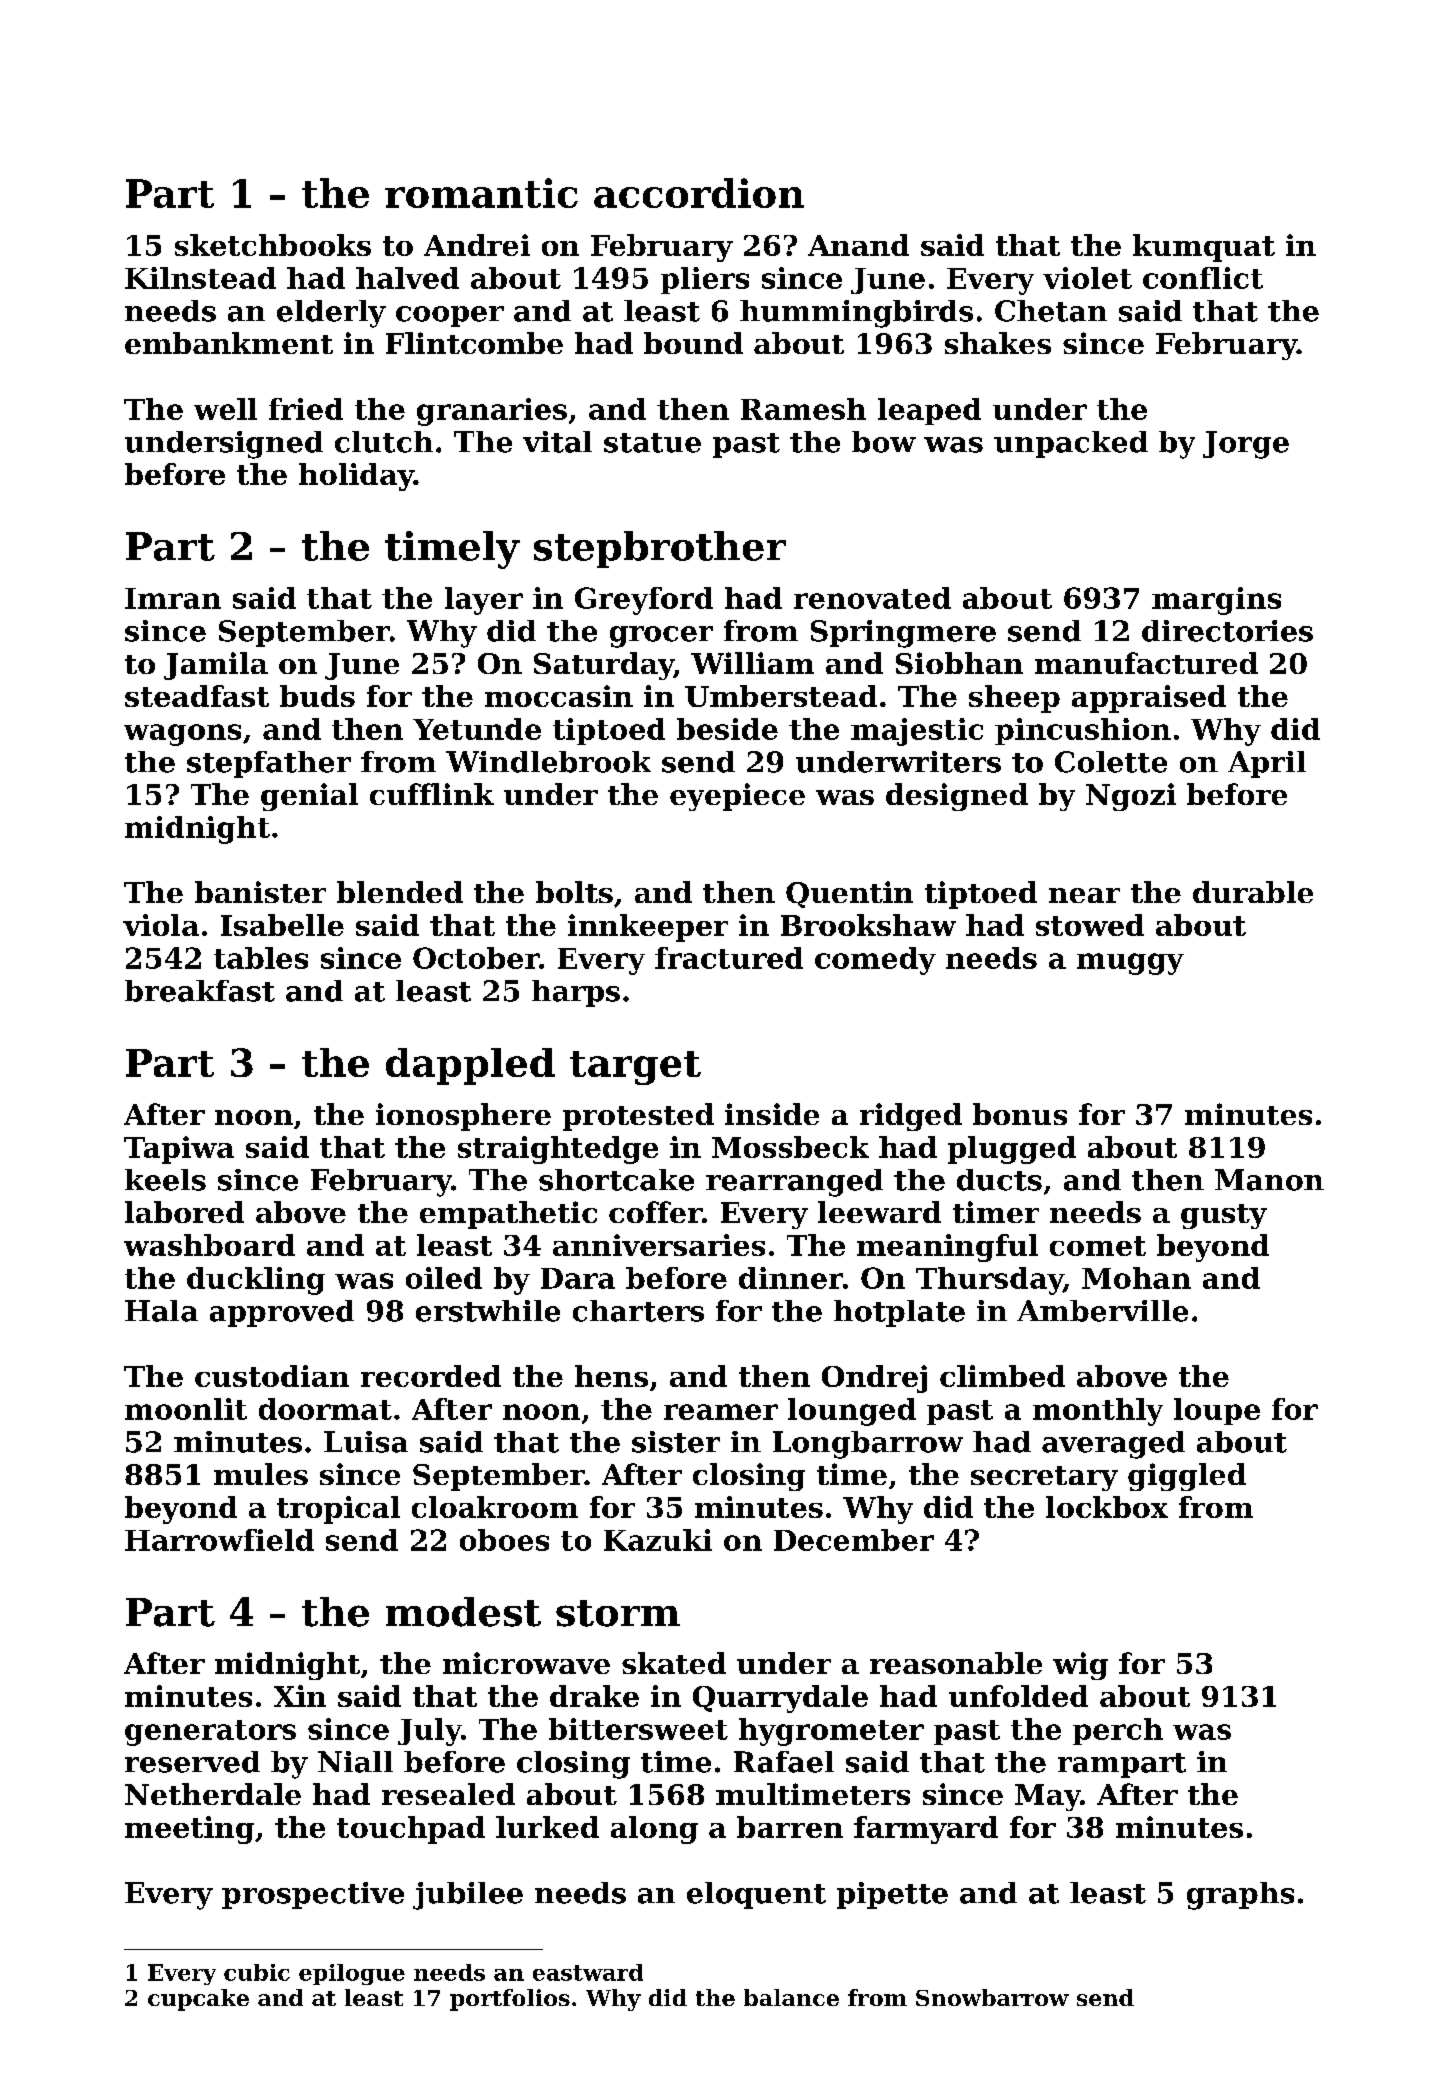  I want to click on embankment, so click(229, 343).
